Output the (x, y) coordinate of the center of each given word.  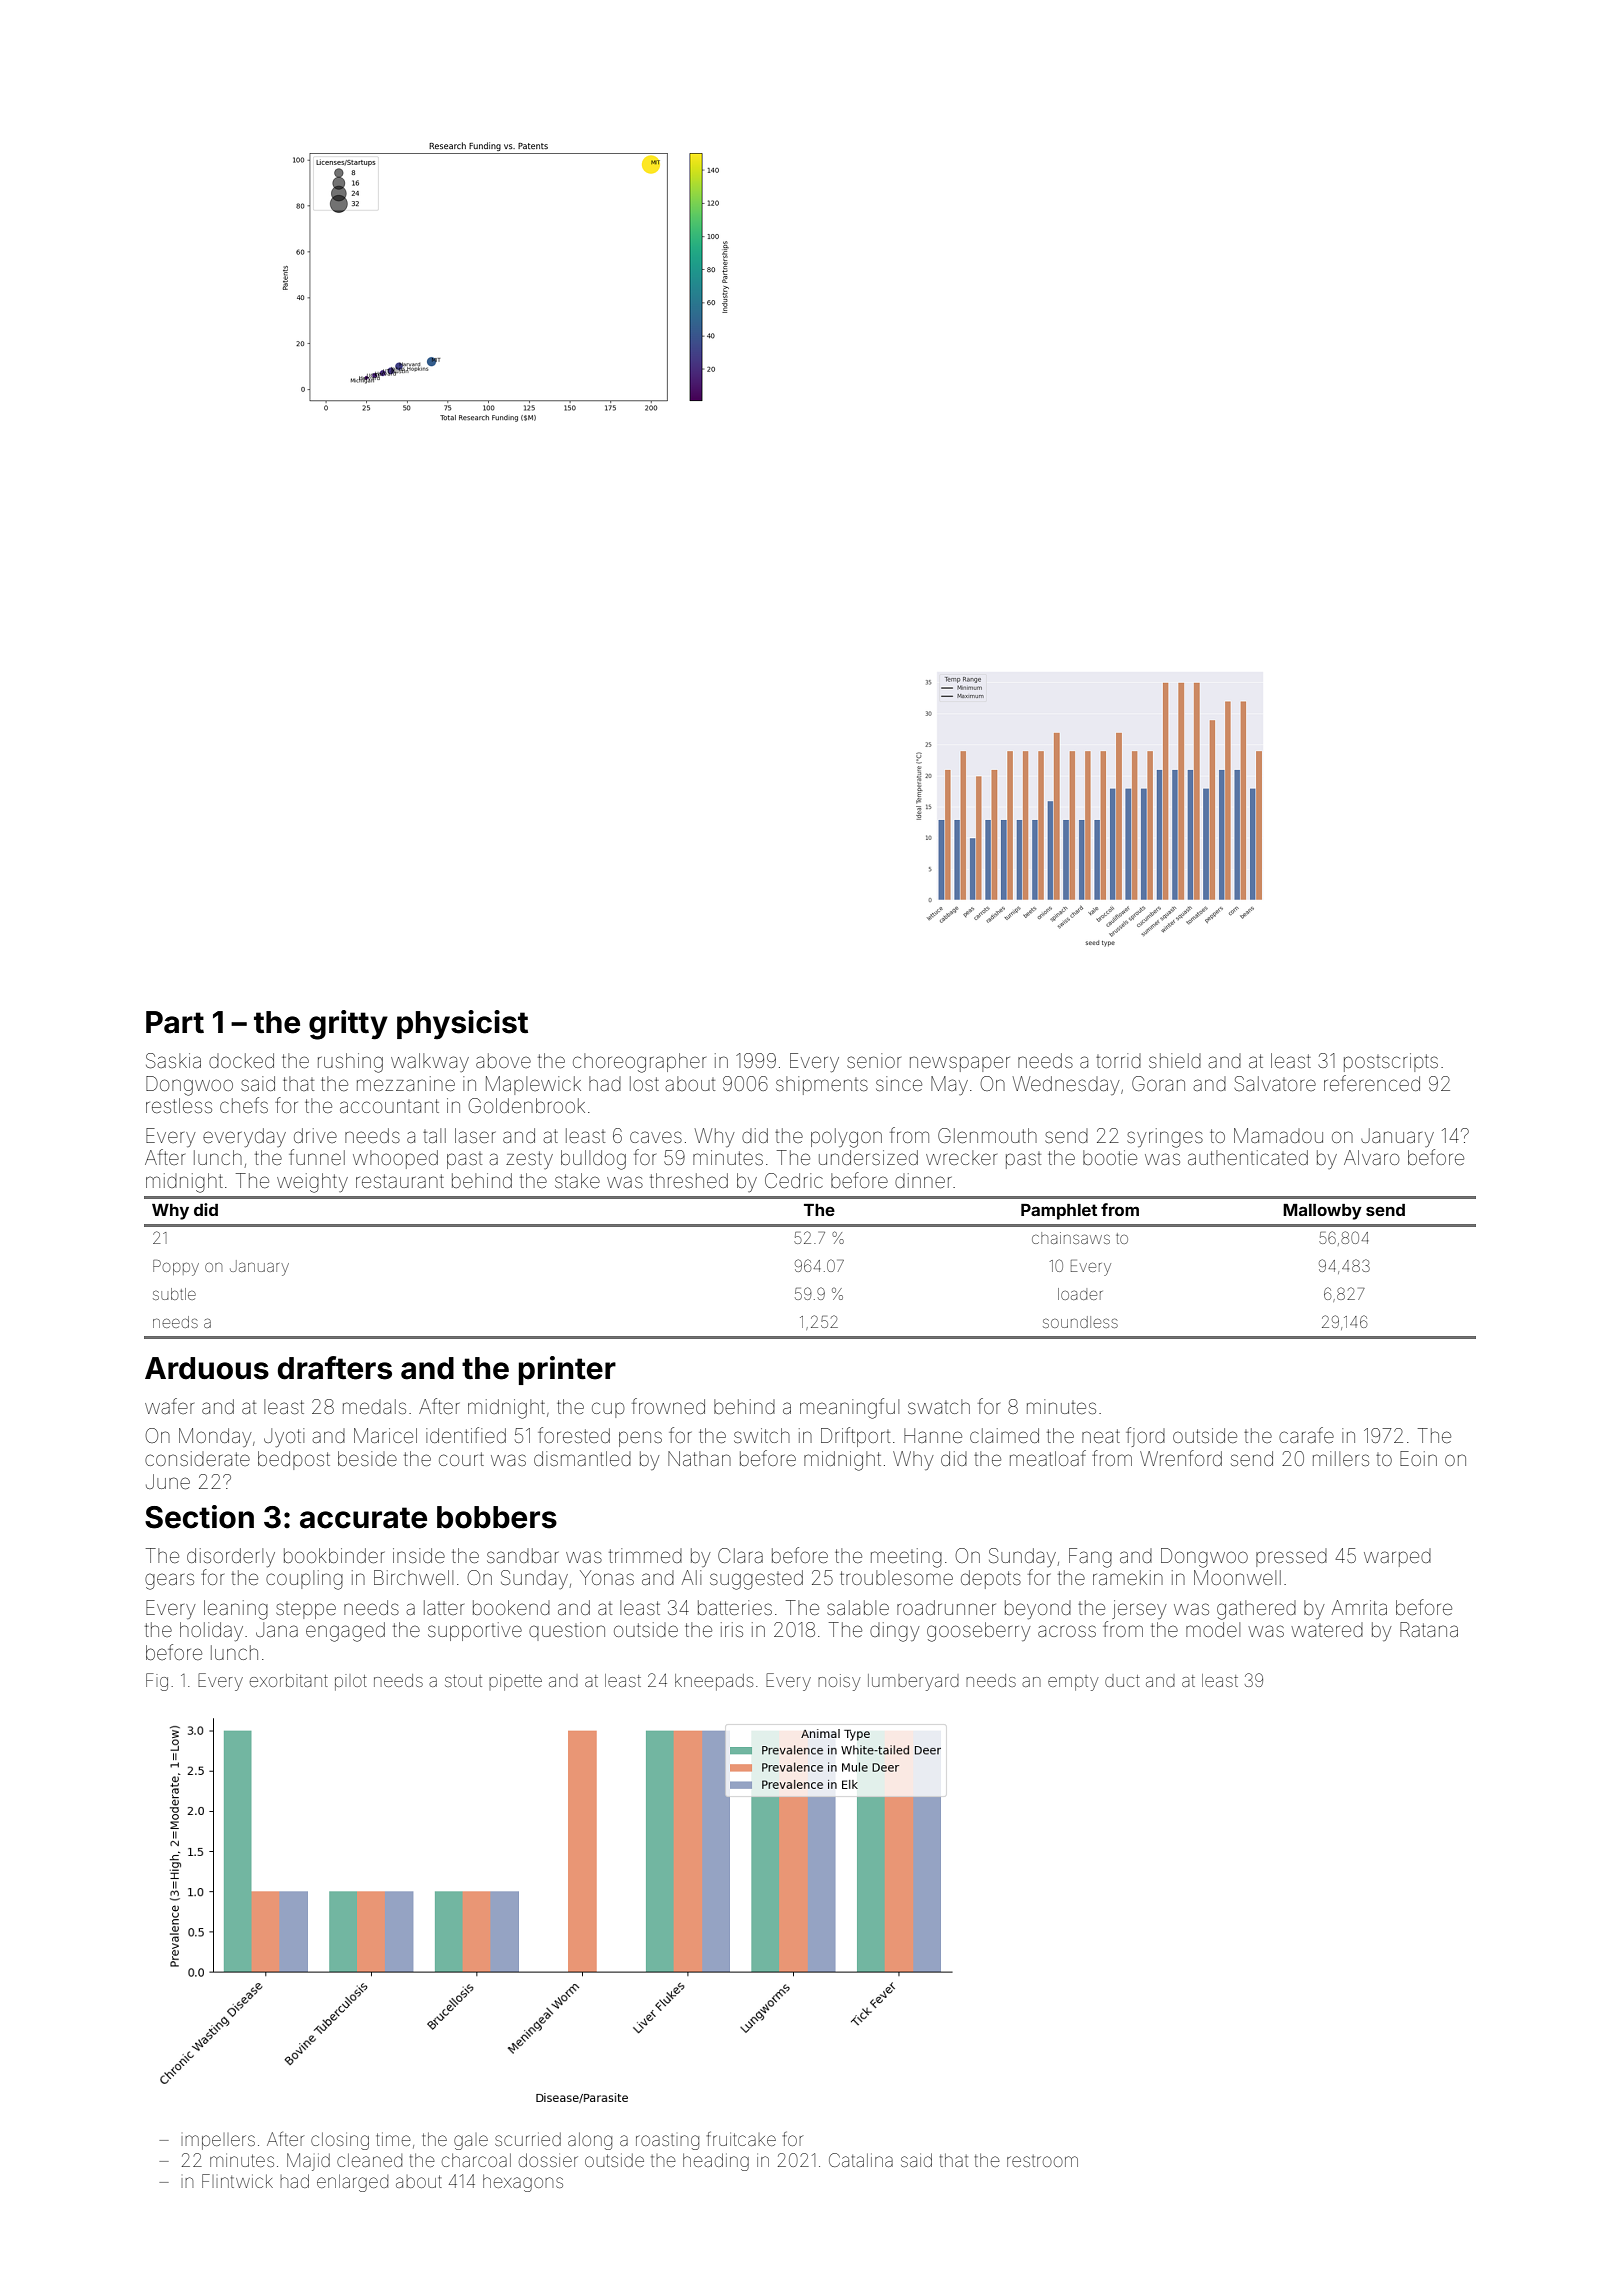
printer (567, 1370)
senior (874, 1060)
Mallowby (1322, 1212)
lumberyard (913, 1682)
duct (1122, 1681)
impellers (220, 2142)
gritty (348, 1025)
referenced (1372, 1083)
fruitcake (741, 2139)
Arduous (207, 1368)
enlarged (352, 2183)
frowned (668, 1406)
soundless (1080, 1322)
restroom (1042, 2161)
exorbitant (289, 1680)
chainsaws (1071, 1238)
